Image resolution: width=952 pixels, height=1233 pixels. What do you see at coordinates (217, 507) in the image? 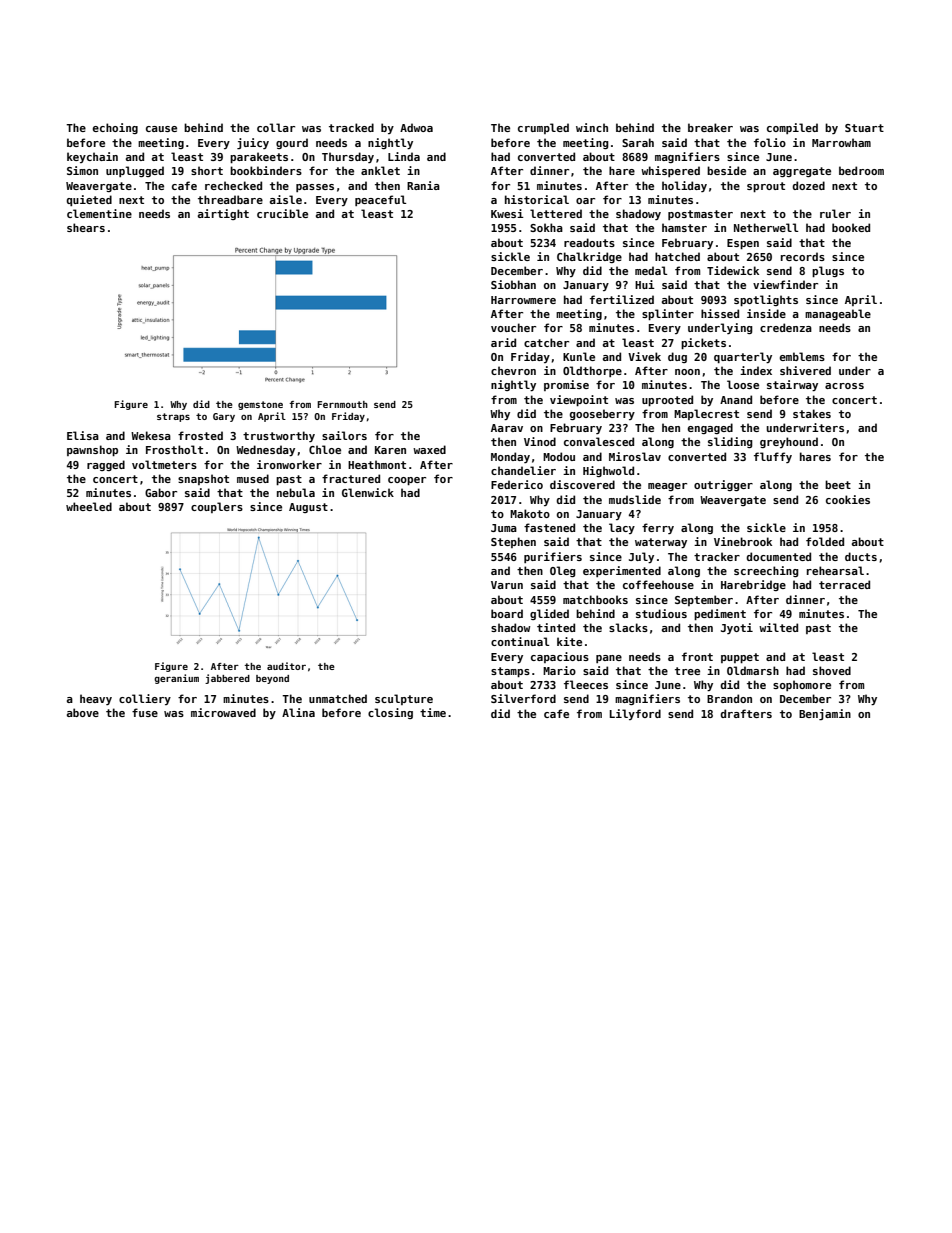
I see `couplers` at bounding box center [217, 507].
